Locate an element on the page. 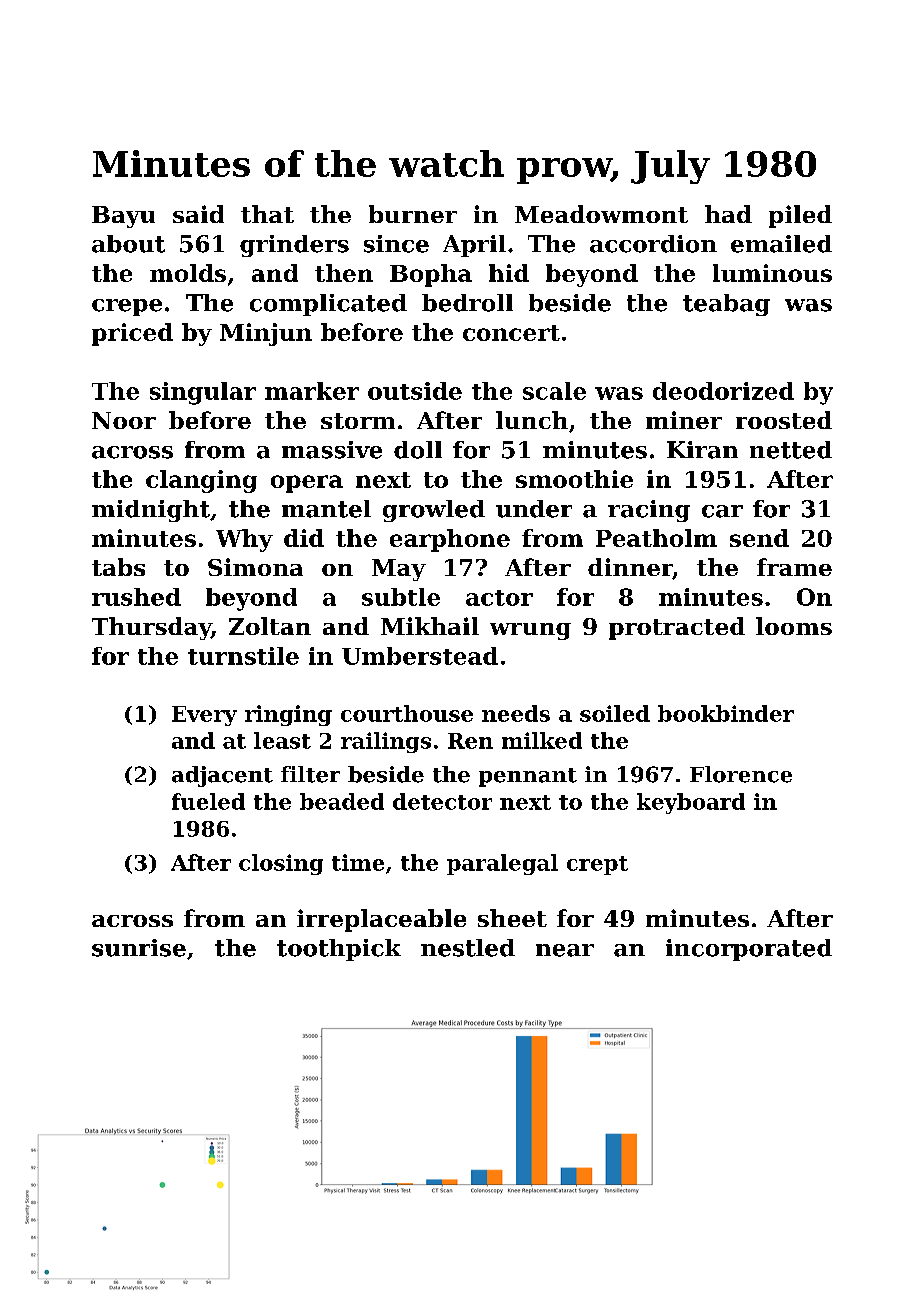  netted is located at coordinates (791, 450).
